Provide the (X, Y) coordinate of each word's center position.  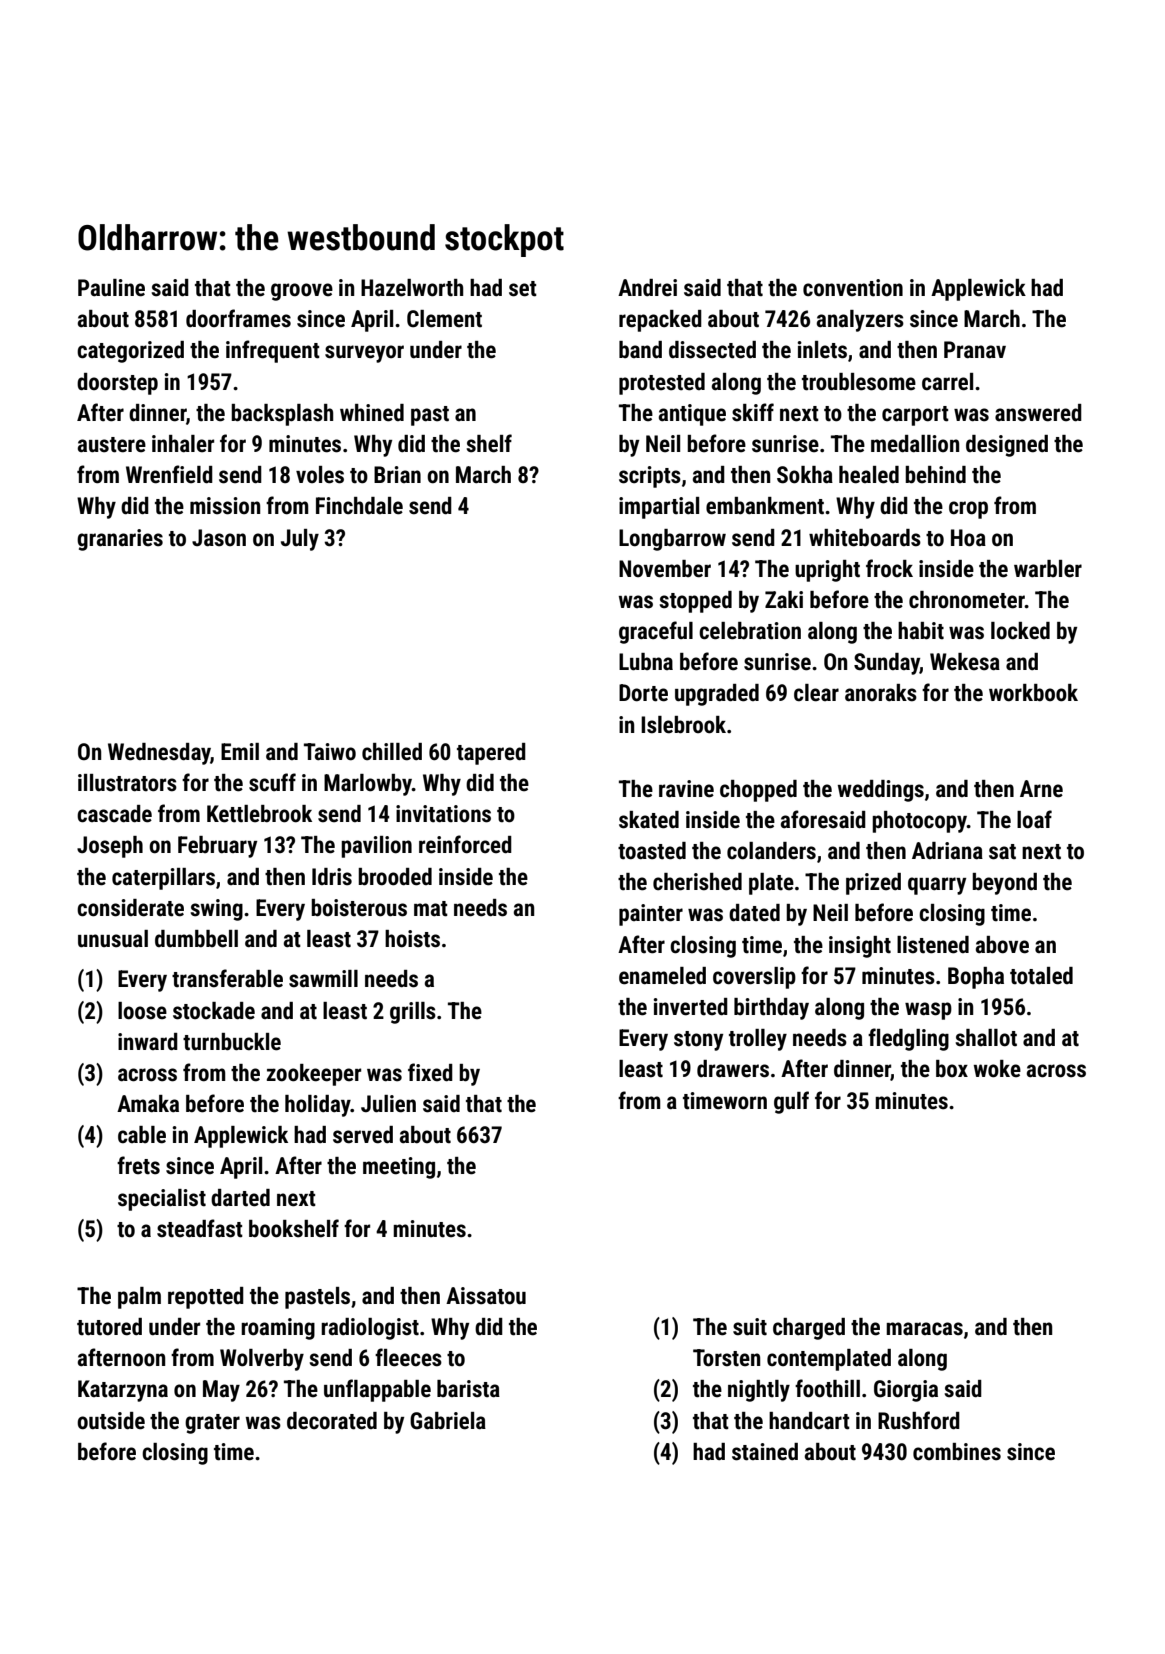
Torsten (726, 1358)
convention (853, 288)
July (300, 540)
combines (957, 1452)
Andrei (647, 288)
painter (651, 915)
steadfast (200, 1228)
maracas (924, 1329)
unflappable (377, 1390)
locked (1020, 631)
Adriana (947, 851)
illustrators (127, 783)
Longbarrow (672, 540)
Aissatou (486, 1296)
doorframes (238, 318)
